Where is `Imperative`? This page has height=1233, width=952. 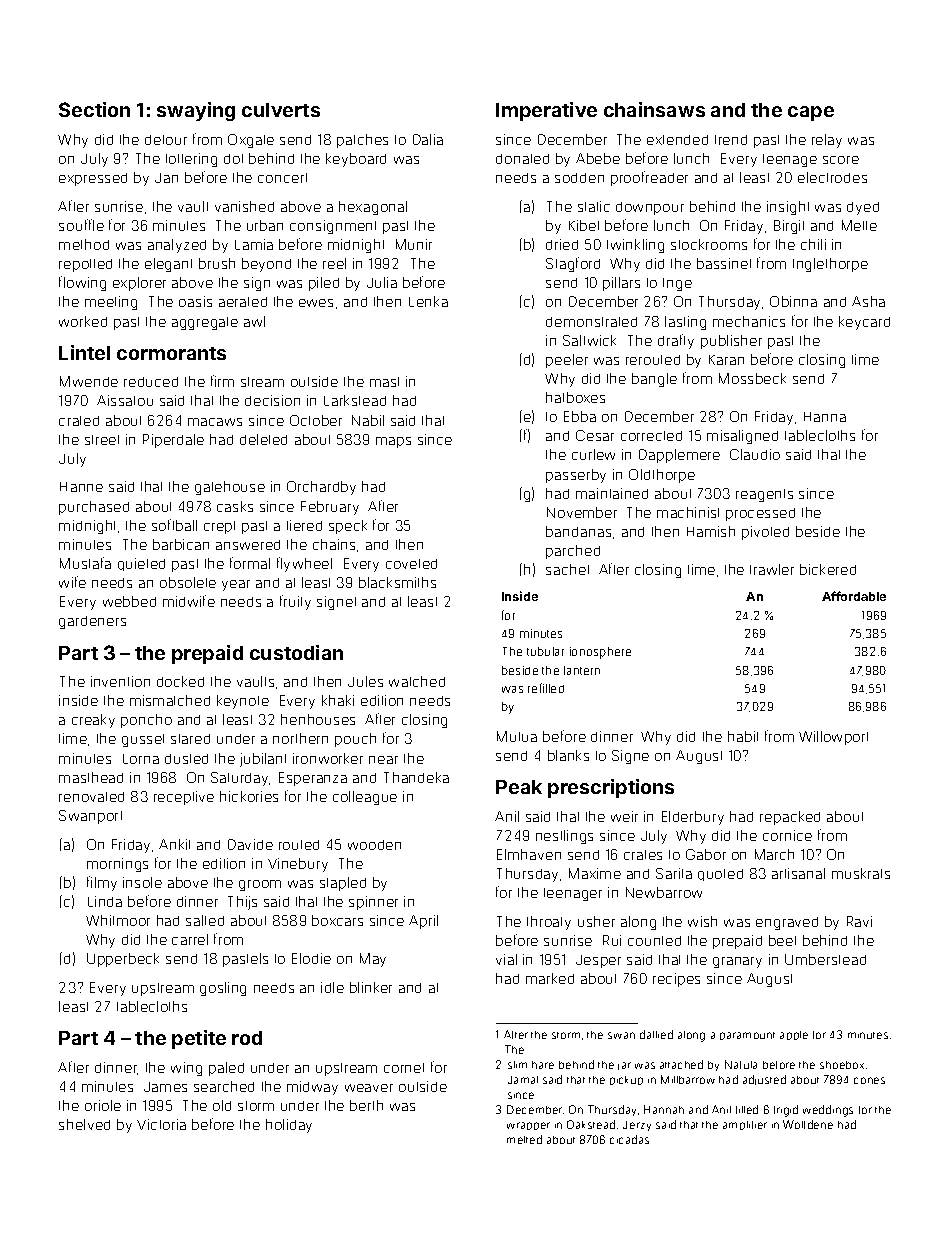
Imperative is located at coordinates (546, 111).
